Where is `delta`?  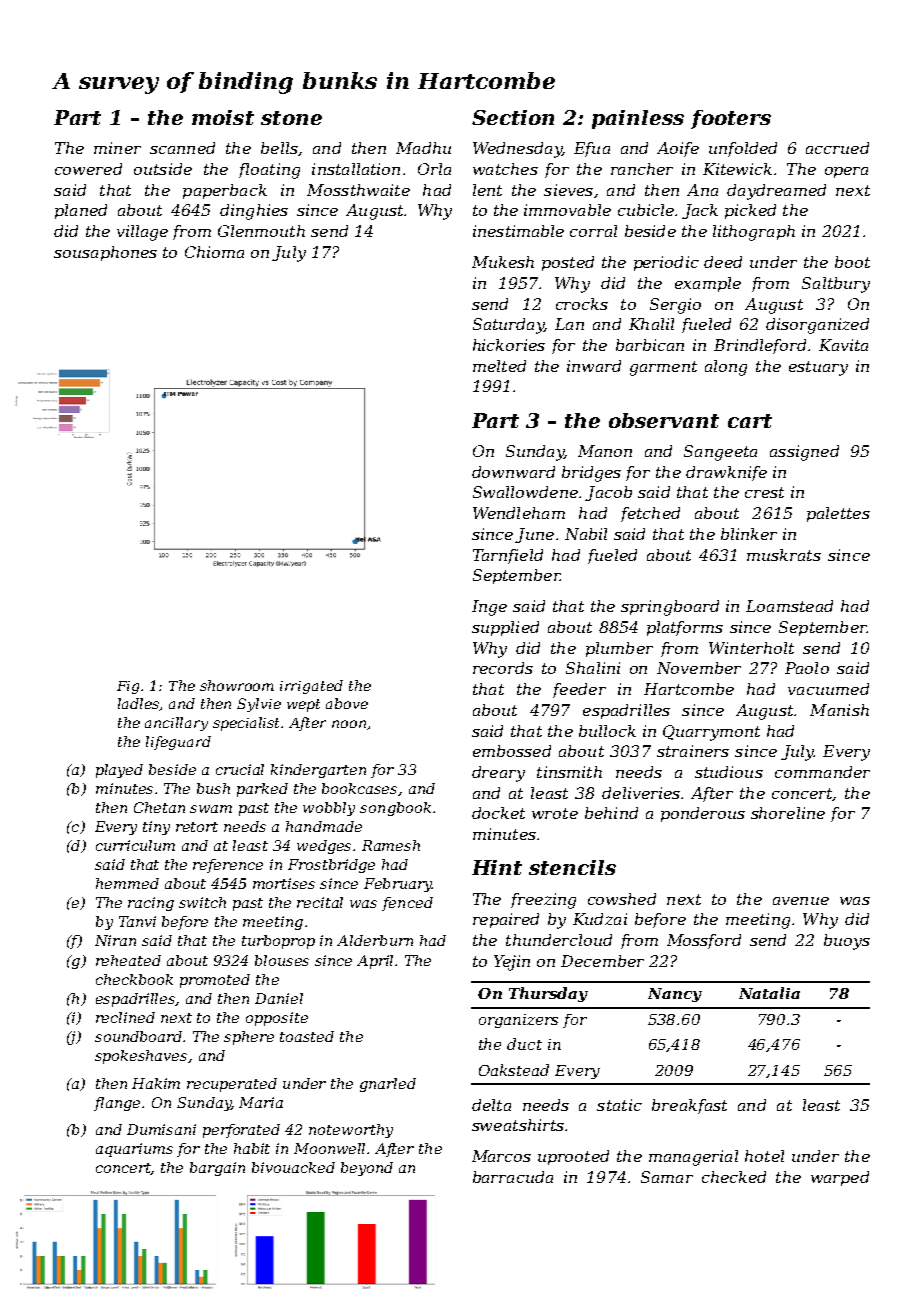 delta is located at coordinates (491, 1105).
